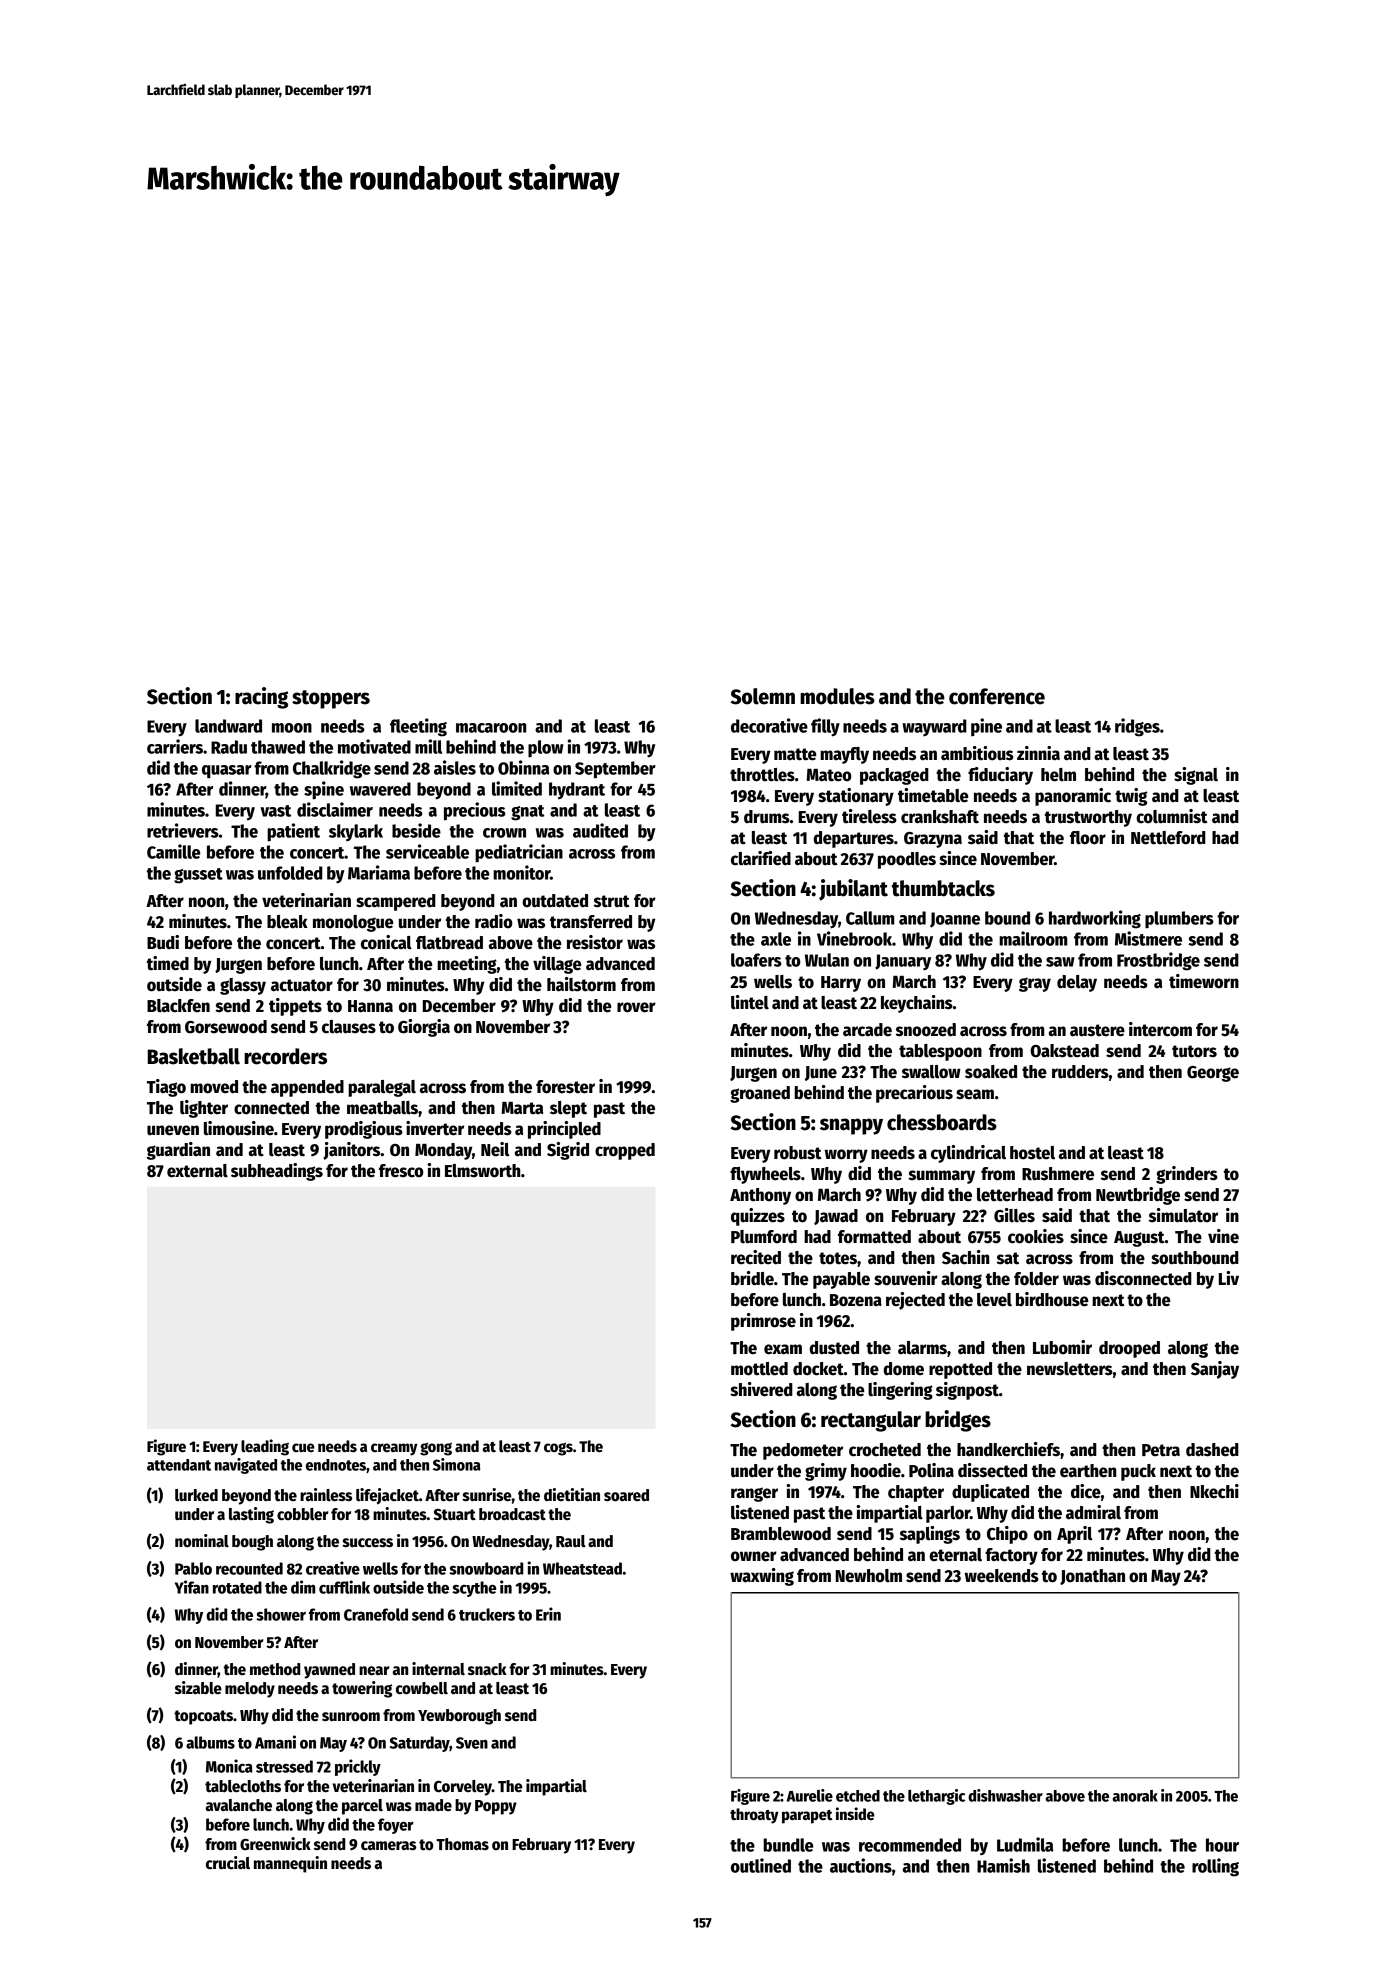 The height and width of the screenshot is (1969, 1386). What do you see at coordinates (491, 728) in the screenshot?
I see `macaroon` at bounding box center [491, 728].
